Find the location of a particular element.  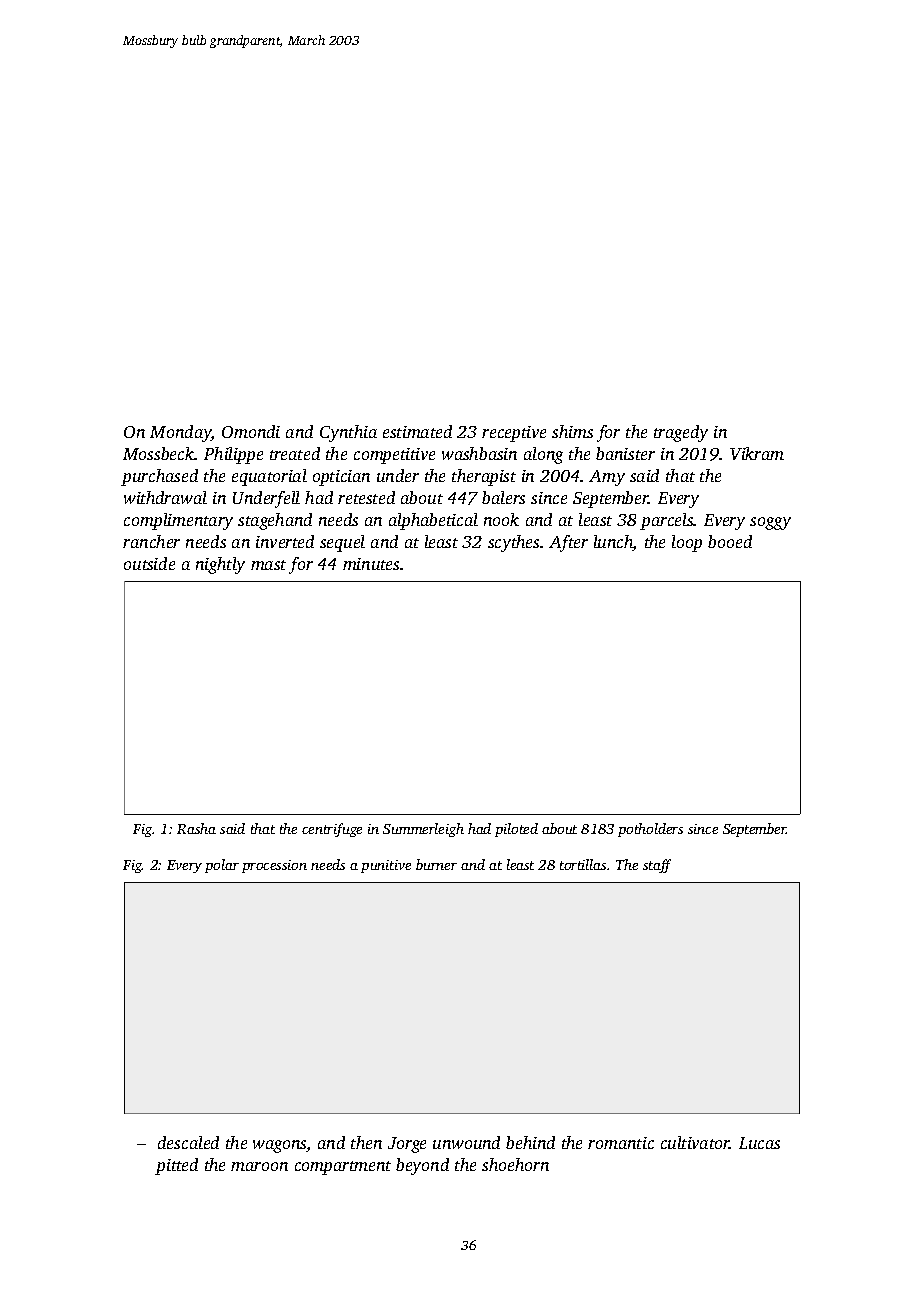

Cynthia is located at coordinates (348, 433).
